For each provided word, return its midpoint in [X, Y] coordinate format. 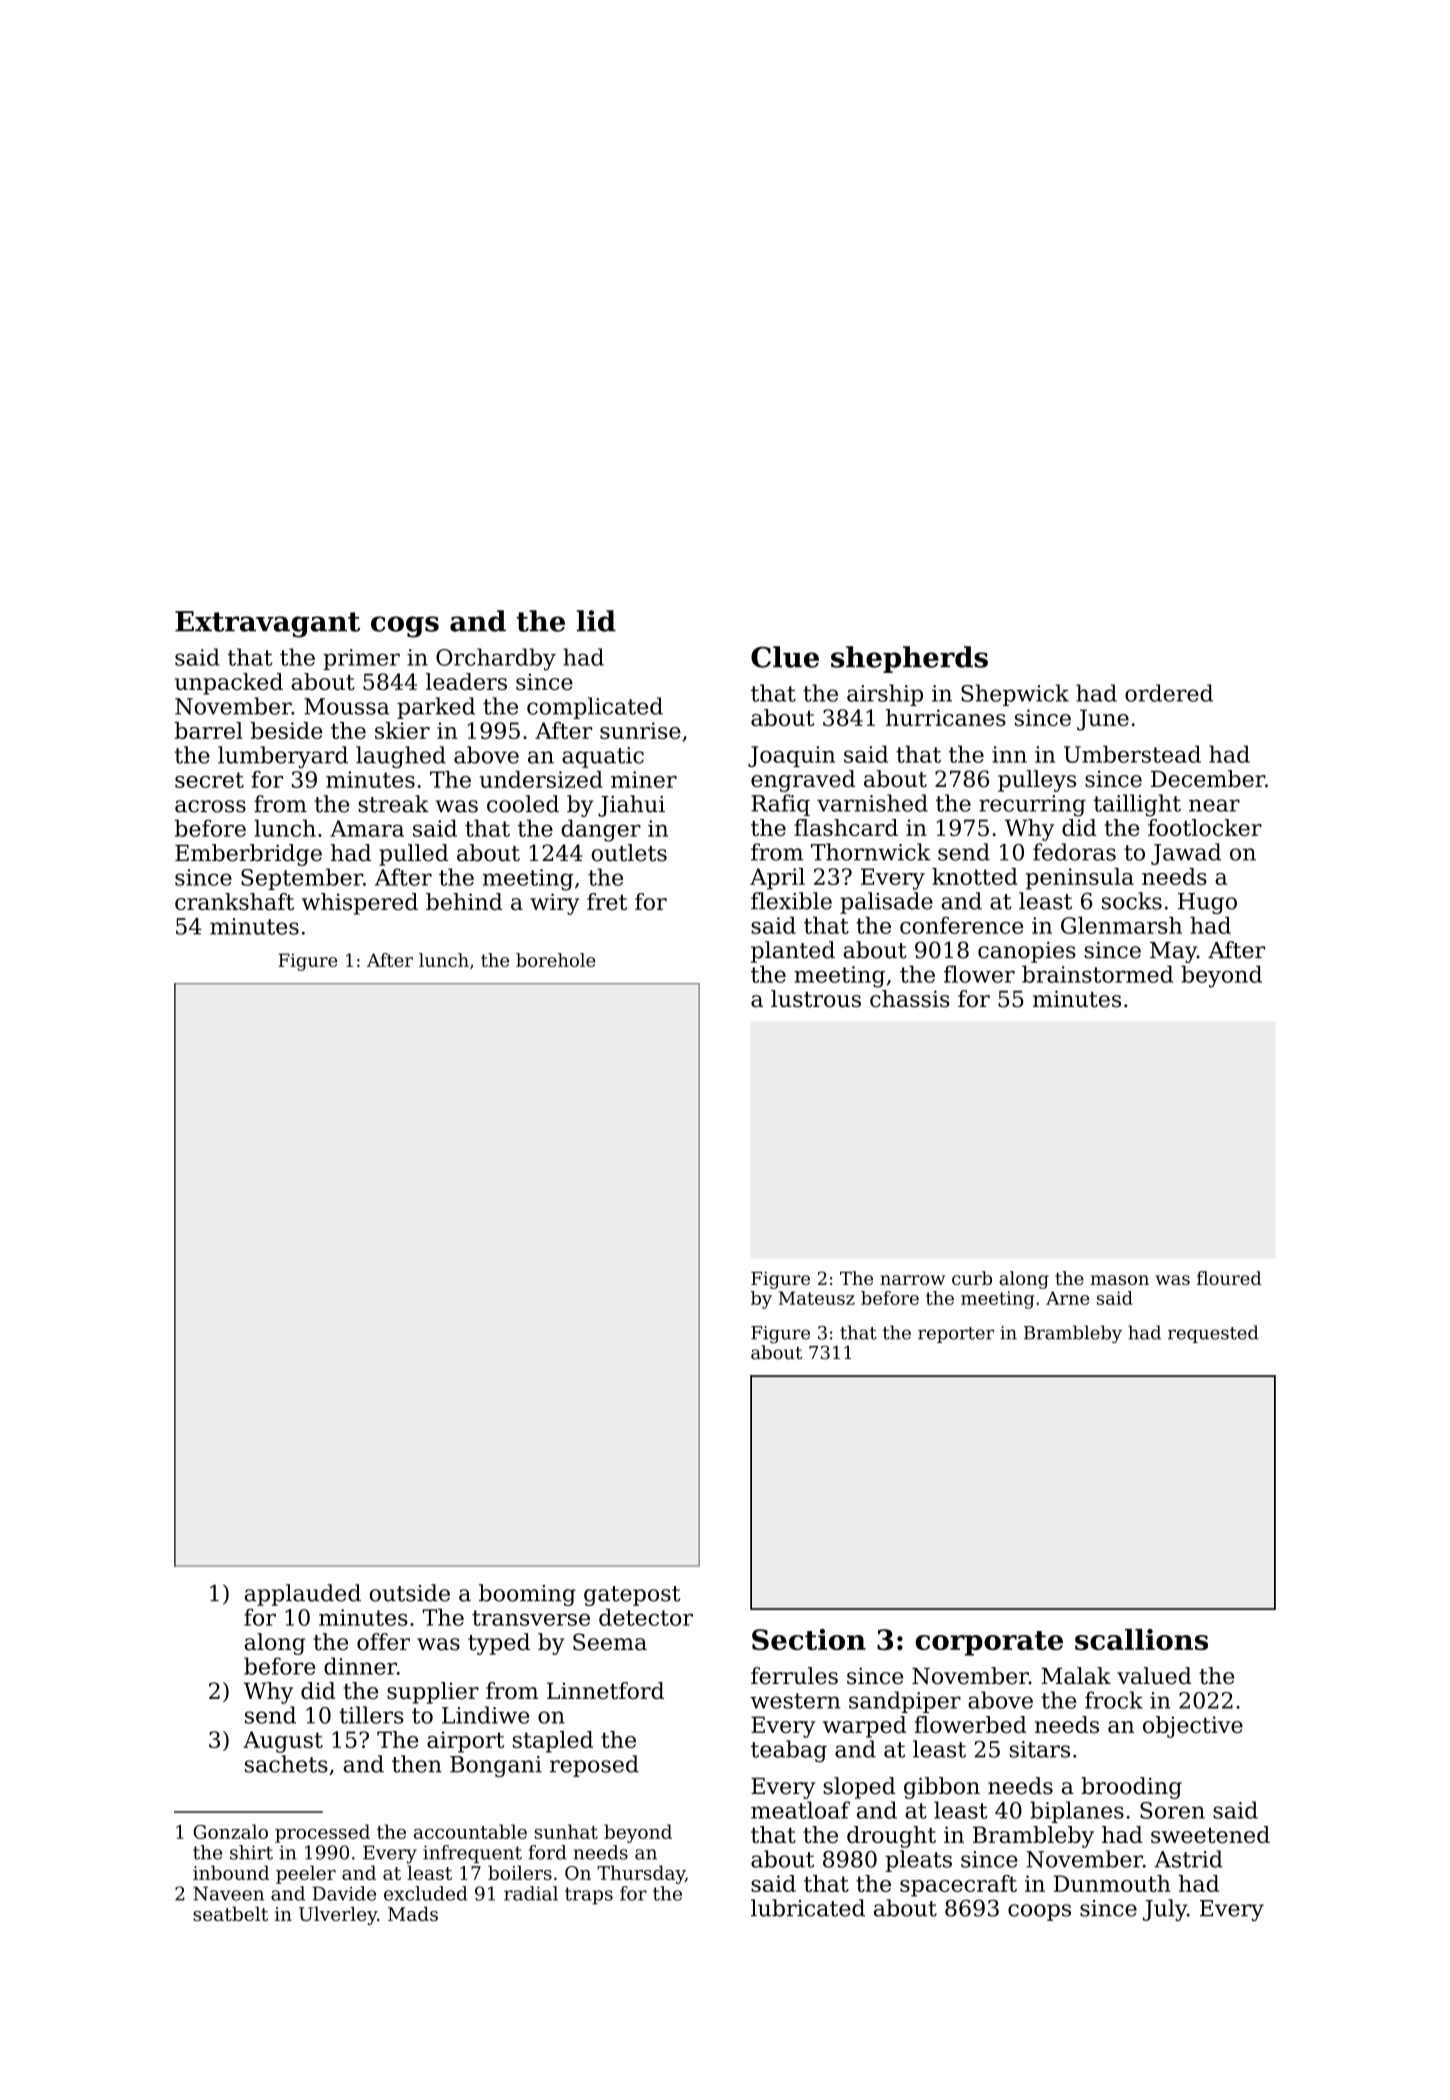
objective [1193, 1727]
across [210, 806]
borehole [556, 960]
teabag [789, 1751]
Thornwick [870, 852]
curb [972, 1278]
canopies [1027, 952]
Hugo [1207, 903]
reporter [956, 1335]
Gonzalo [230, 1831]
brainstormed [1097, 974]
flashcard [846, 827]
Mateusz [817, 1298]
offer [383, 1642]
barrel [209, 730]
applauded [303, 1595]
